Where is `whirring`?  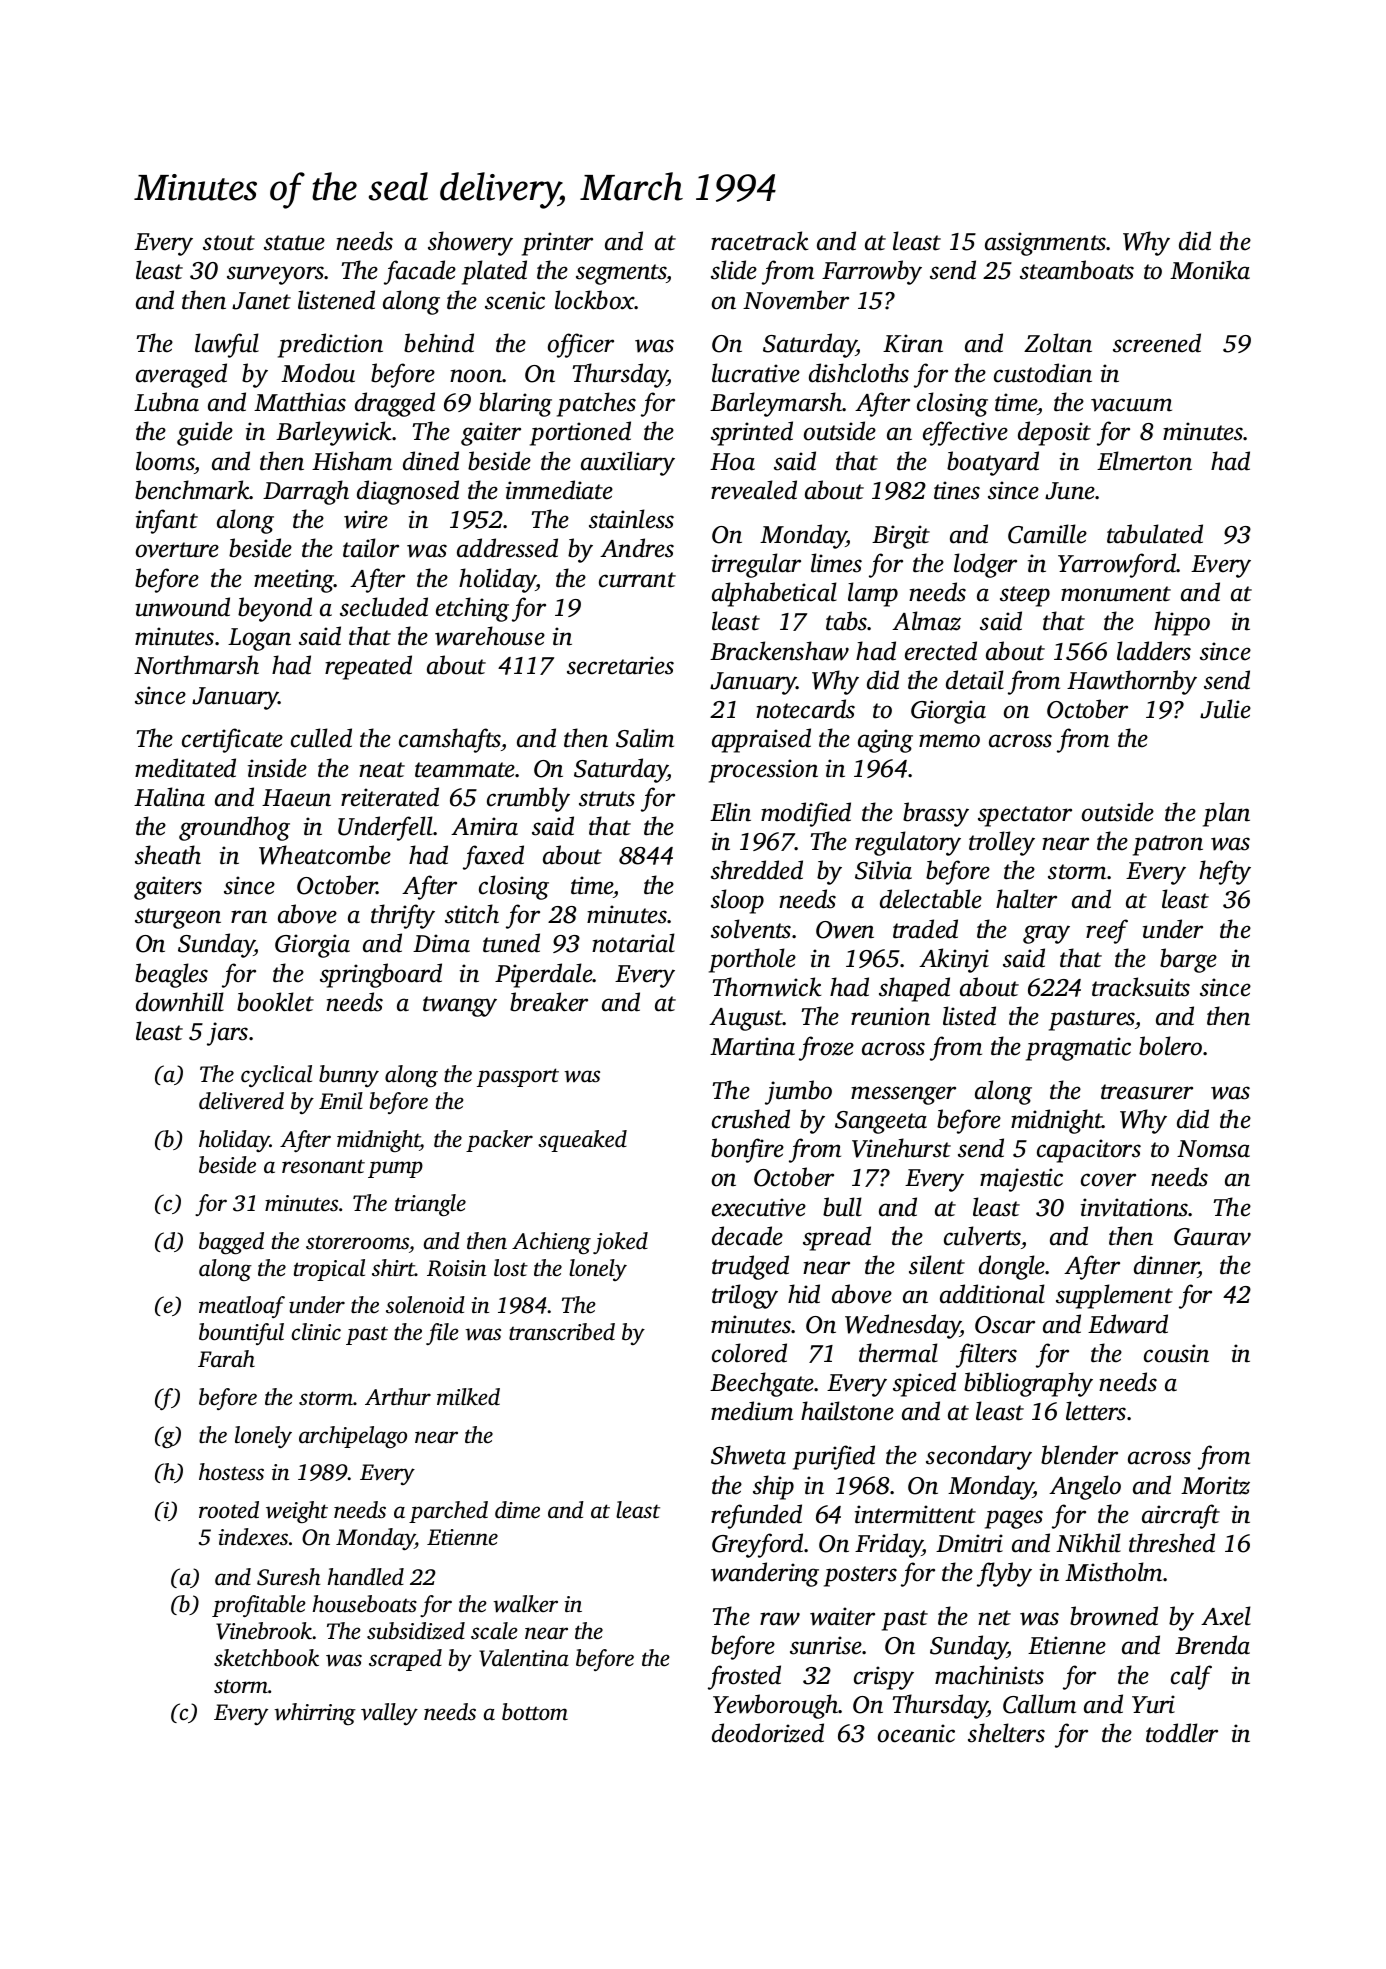 whirring is located at coordinates (315, 1714).
